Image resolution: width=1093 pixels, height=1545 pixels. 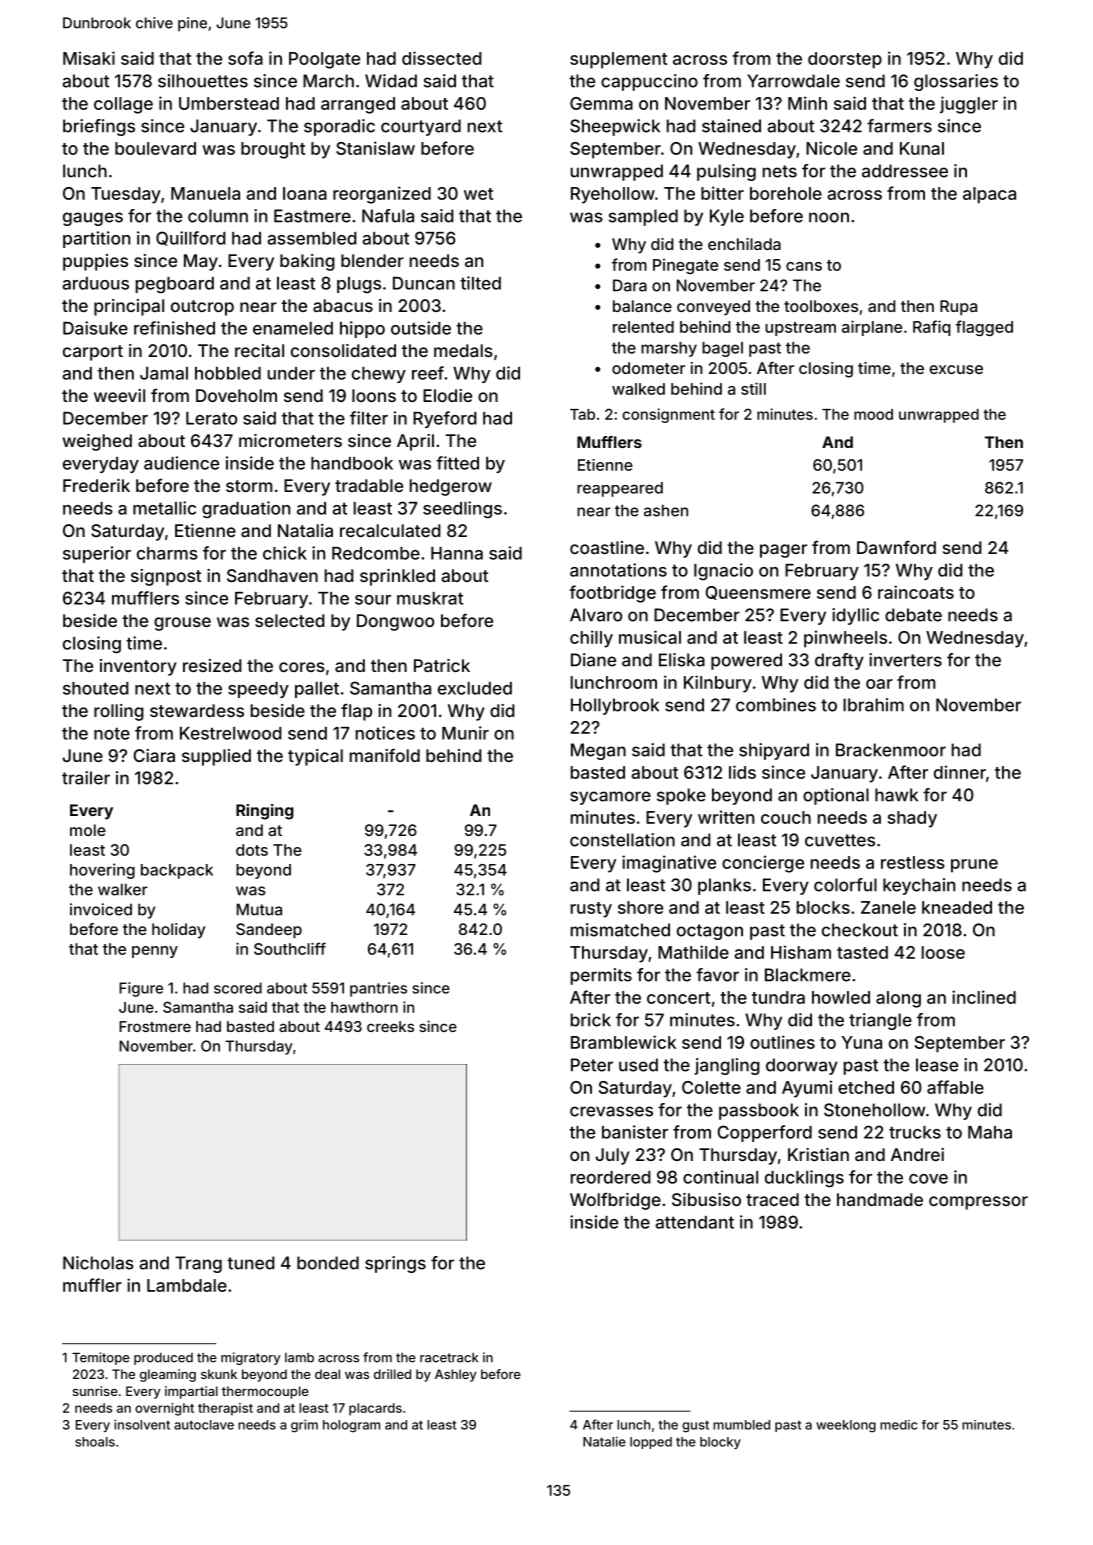 What do you see at coordinates (651, 1443) in the screenshot?
I see `lopped` at bounding box center [651, 1443].
